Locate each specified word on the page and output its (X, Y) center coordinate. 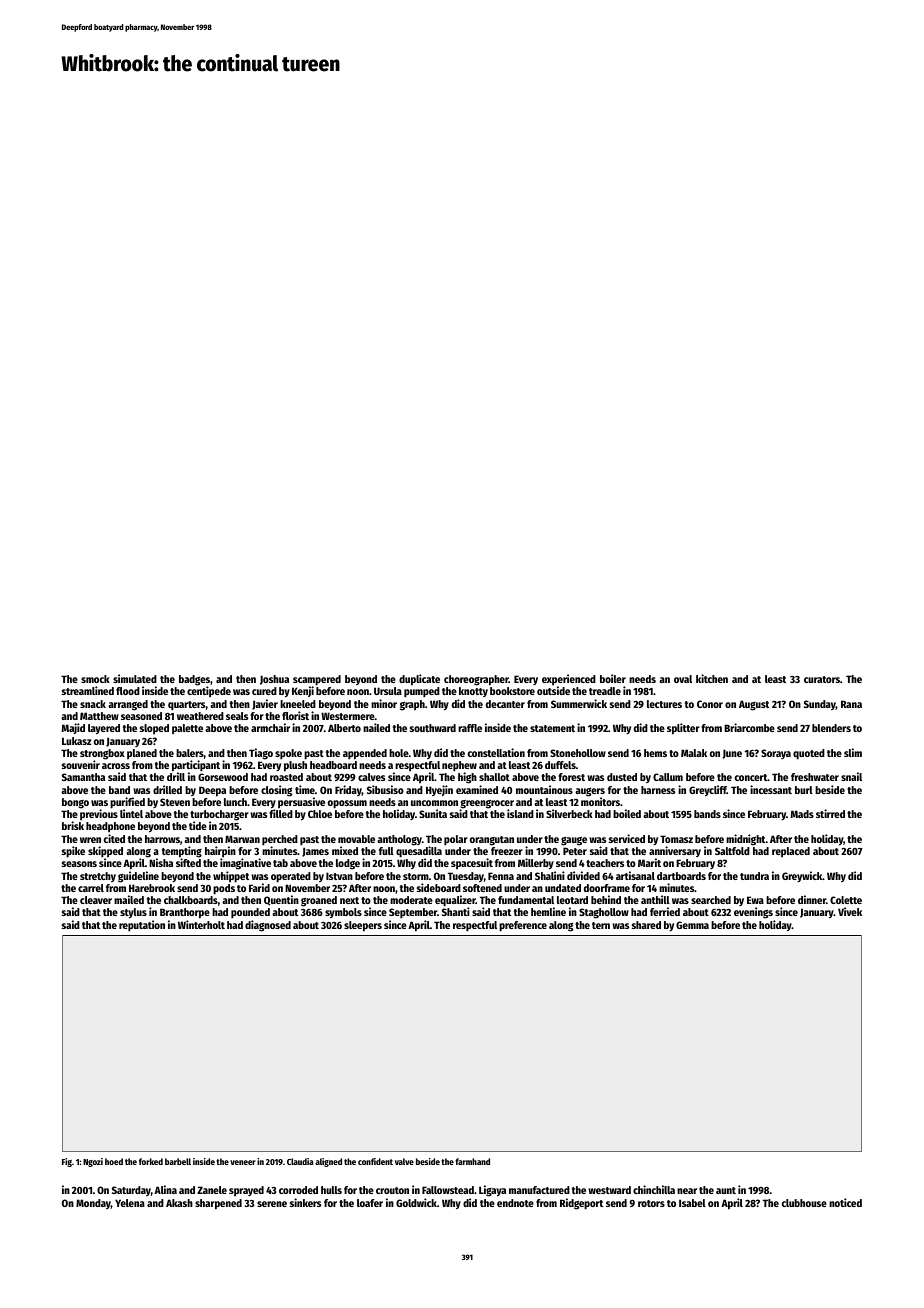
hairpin (220, 852)
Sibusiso (385, 789)
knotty (473, 692)
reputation (142, 925)
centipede (209, 692)
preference (523, 926)
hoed (114, 1161)
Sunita (433, 813)
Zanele (212, 1190)
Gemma (692, 925)
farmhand (472, 1161)
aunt (726, 1190)
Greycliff (708, 791)
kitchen (712, 678)
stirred (830, 813)
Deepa (212, 791)
